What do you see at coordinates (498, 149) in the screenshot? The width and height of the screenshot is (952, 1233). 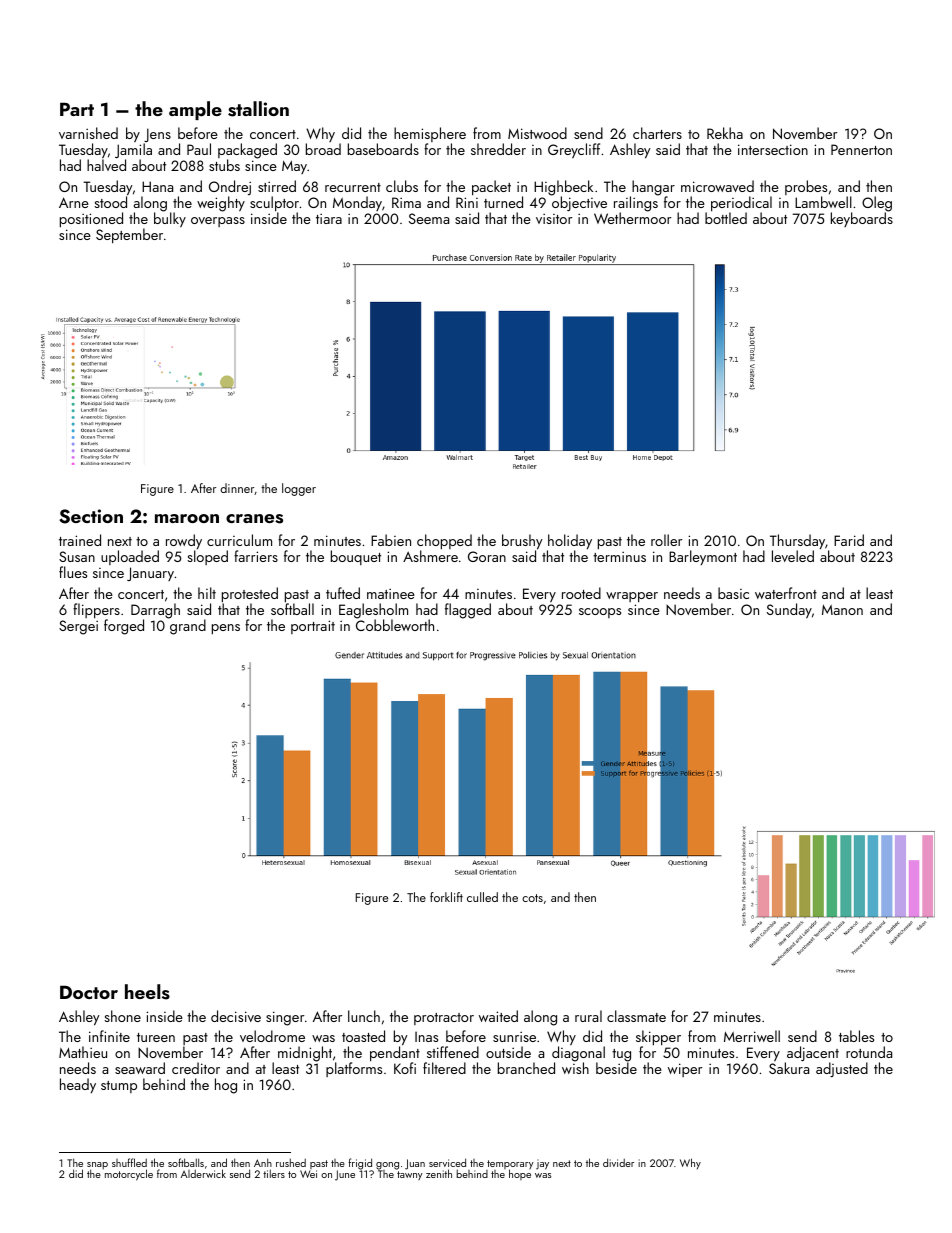 I see `shredder` at bounding box center [498, 149].
